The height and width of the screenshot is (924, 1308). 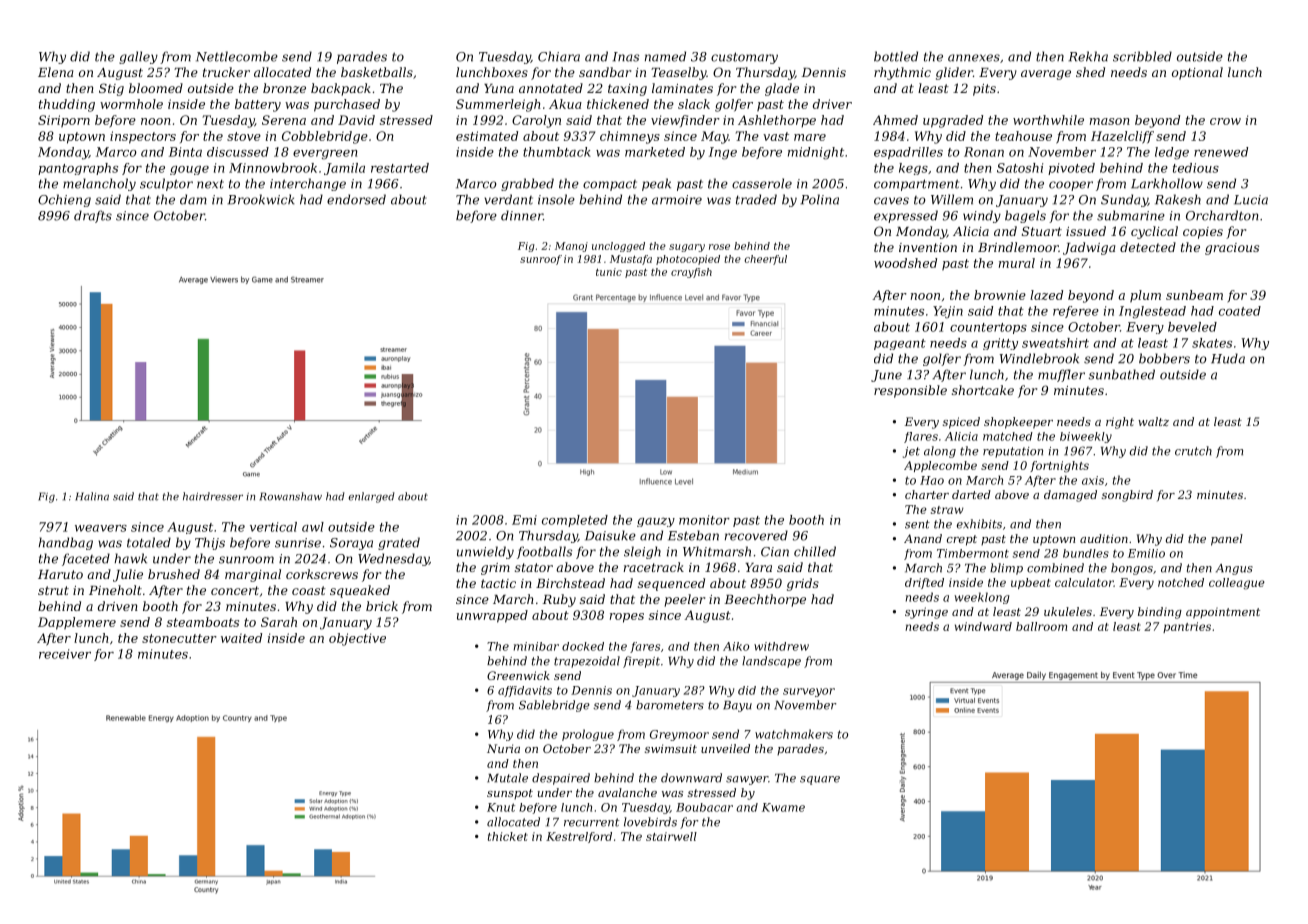 What do you see at coordinates (143, 137) in the screenshot?
I see `inspectors` at bounding box center [143, 137].
